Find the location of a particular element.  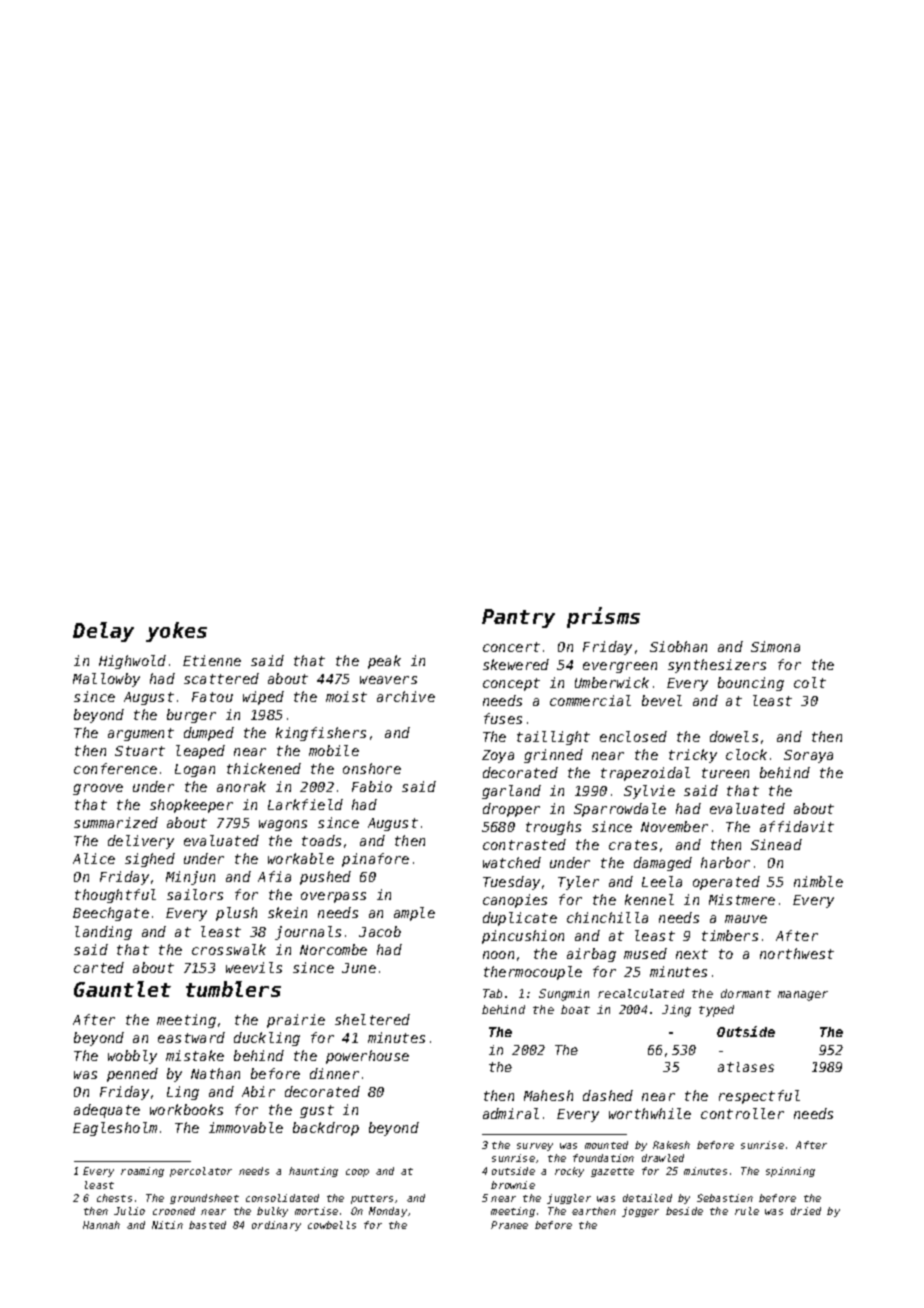

Mallowby is located at coordinates (106, 680).
